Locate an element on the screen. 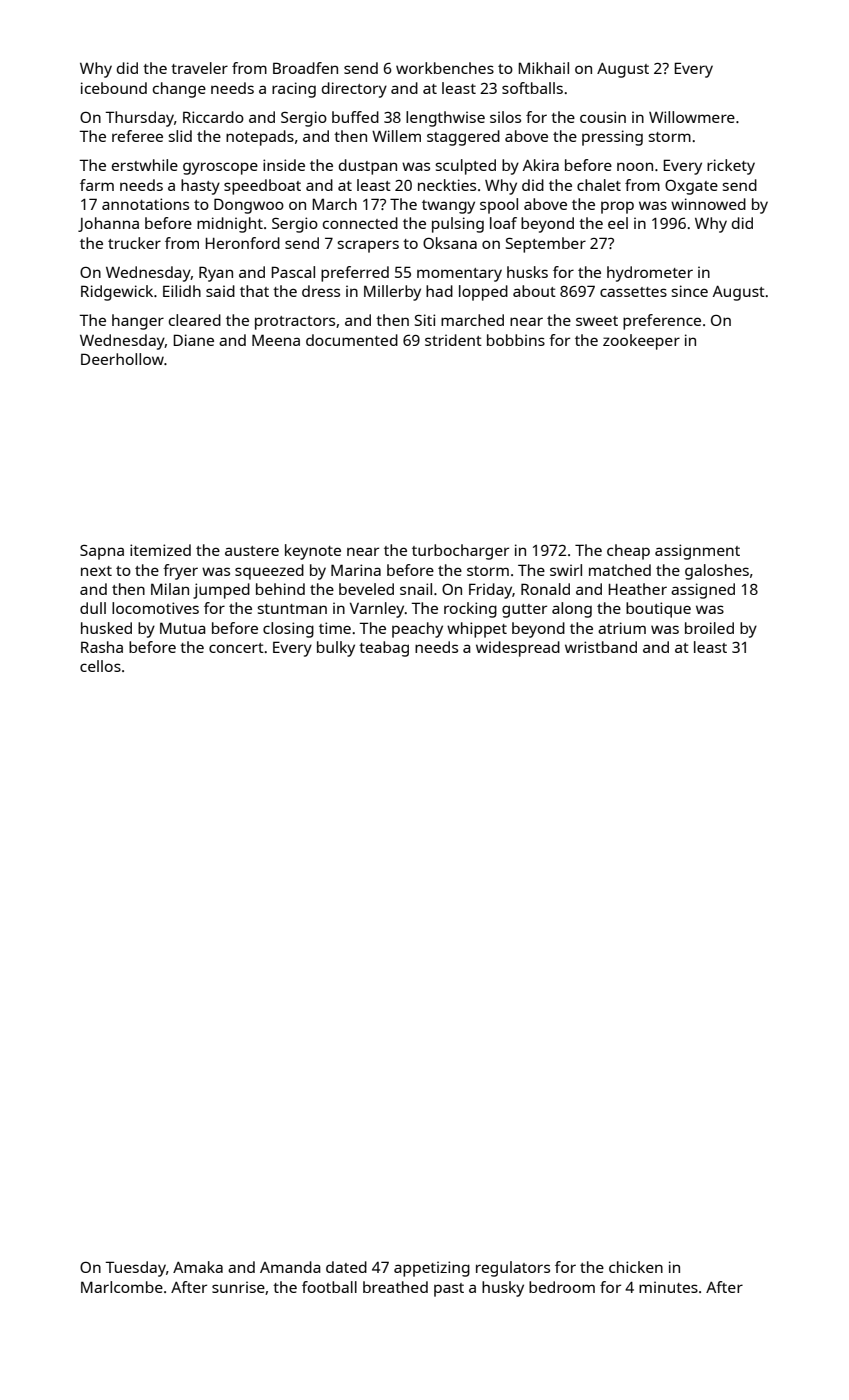 This screenshot has width=849, height=1400. hydrometer is located at coordinates (650, 274).
